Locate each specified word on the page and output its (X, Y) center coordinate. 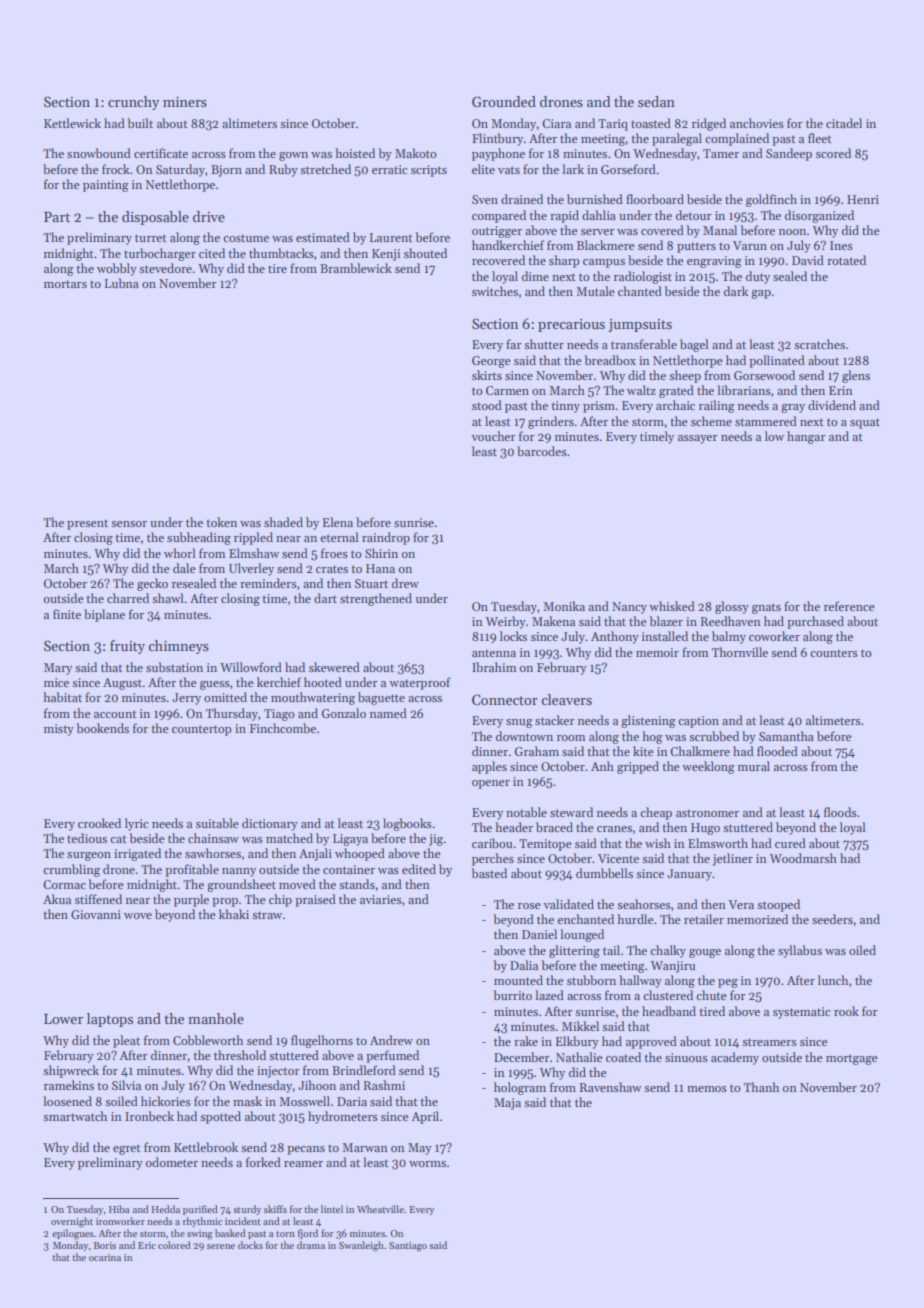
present (87, 524)
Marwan (365, 1147)
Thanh (761, 1087)
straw (267, 915)
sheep (685, 376)
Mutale (595, 291)
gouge (705, 953)
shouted (425, 253)
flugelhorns (322, 1041)
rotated (846, 260)
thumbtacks (281, 253)
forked (263, 1162)
